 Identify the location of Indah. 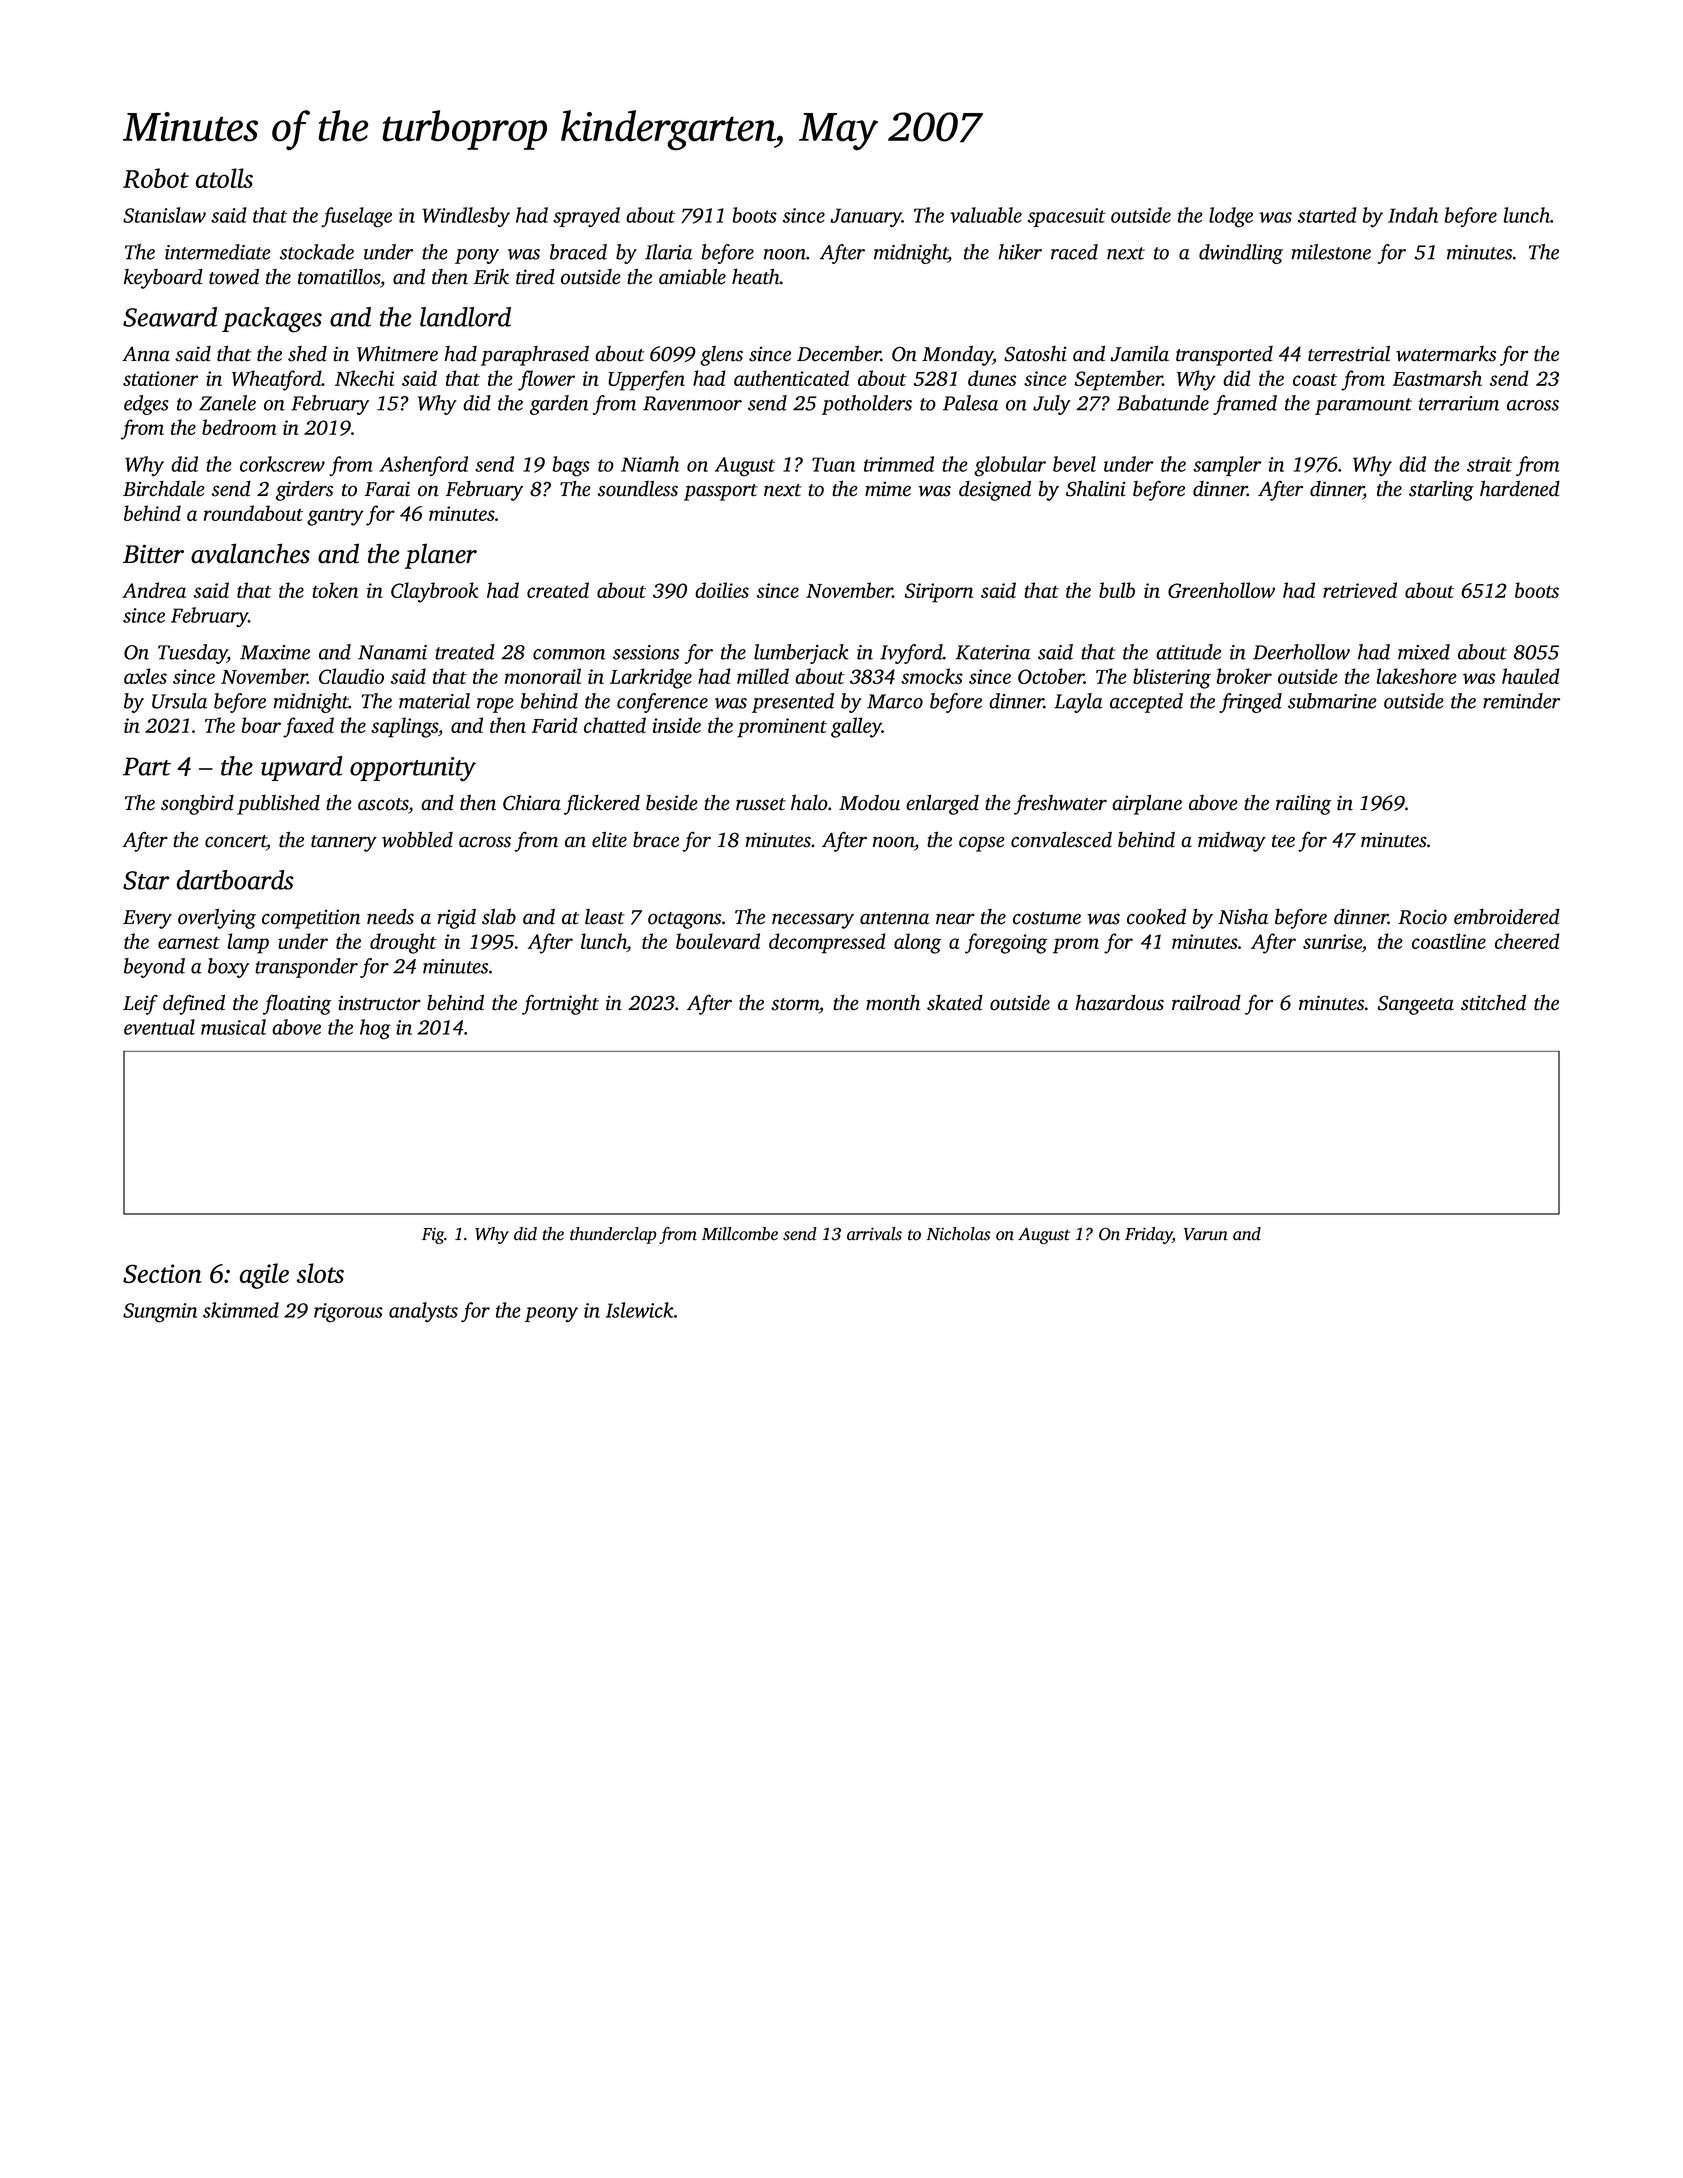
(1413, 215).
